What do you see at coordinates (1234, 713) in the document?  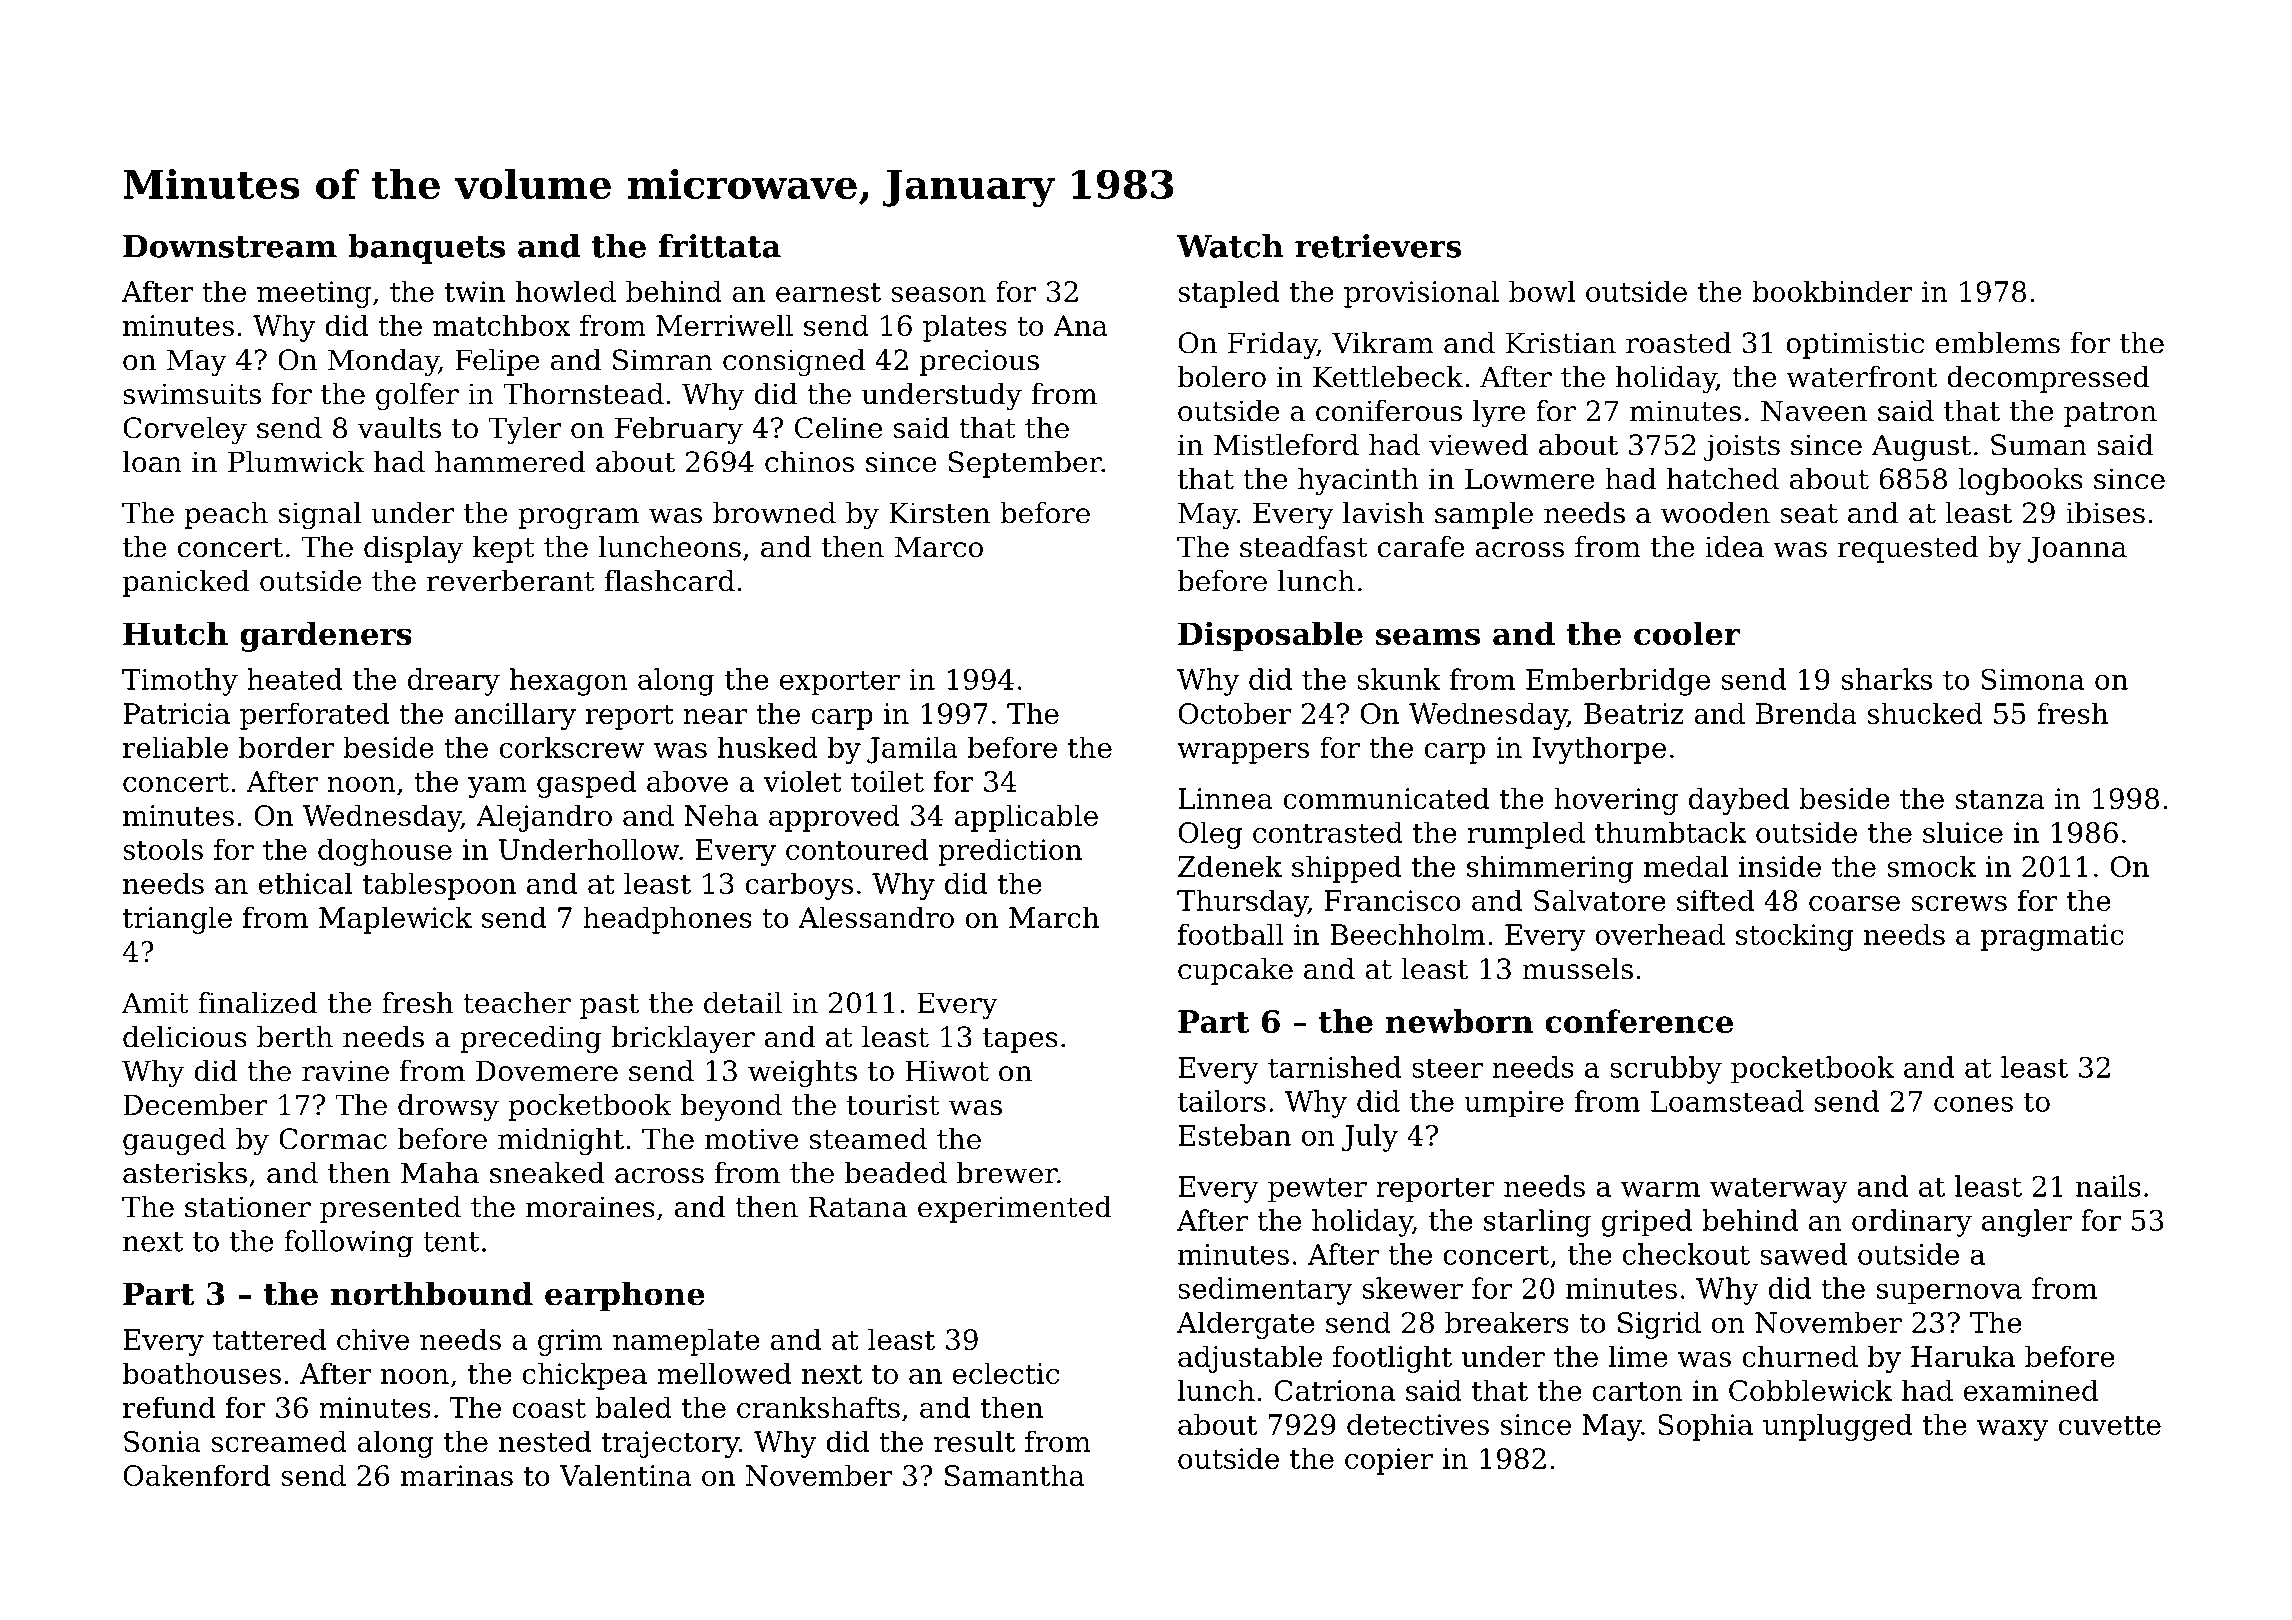 I see `October` at bounding box center [1234, 713].
